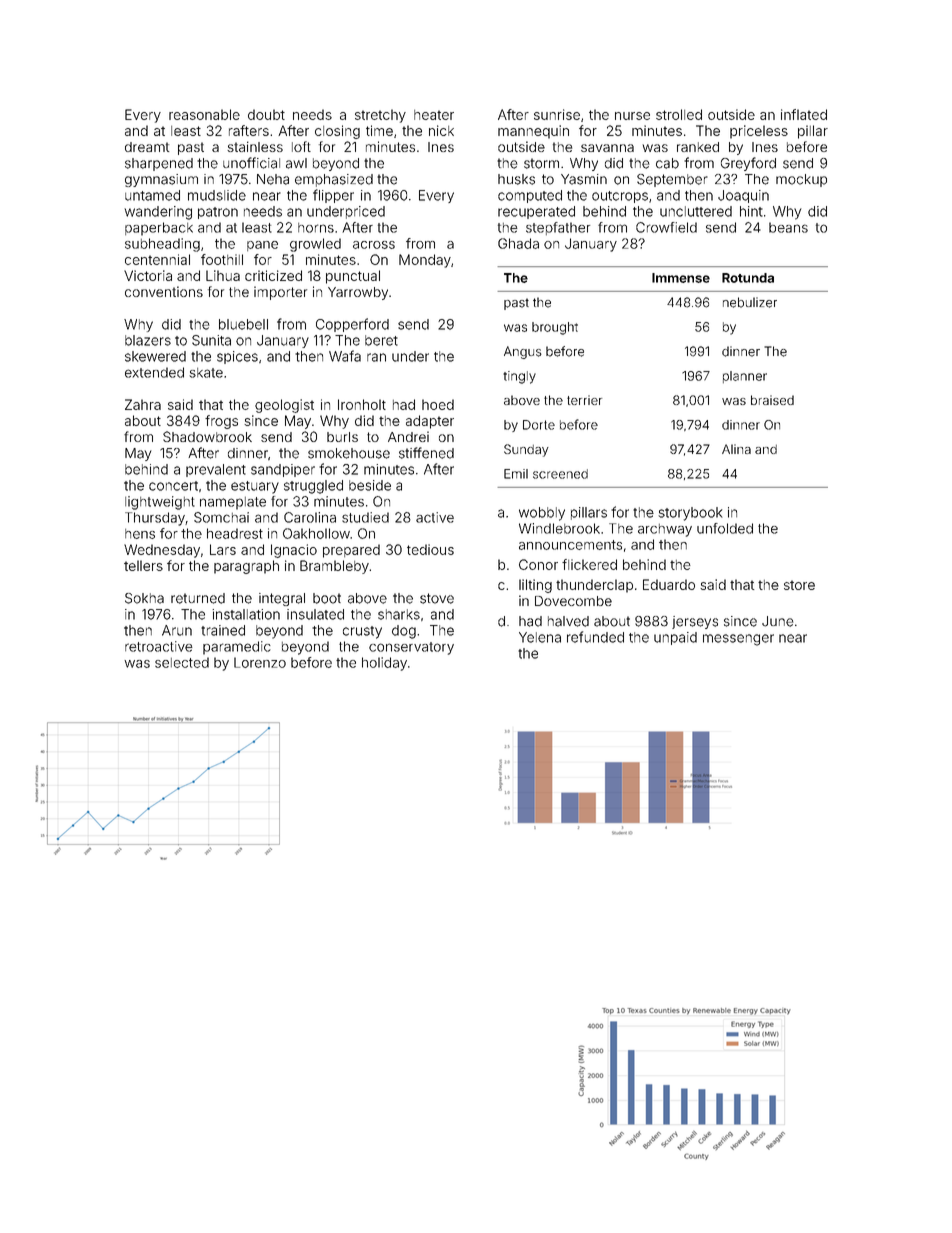  What do you see at coordinates (681, 278) in the image?
I see `Immense` at bounding box center [681, 278].
